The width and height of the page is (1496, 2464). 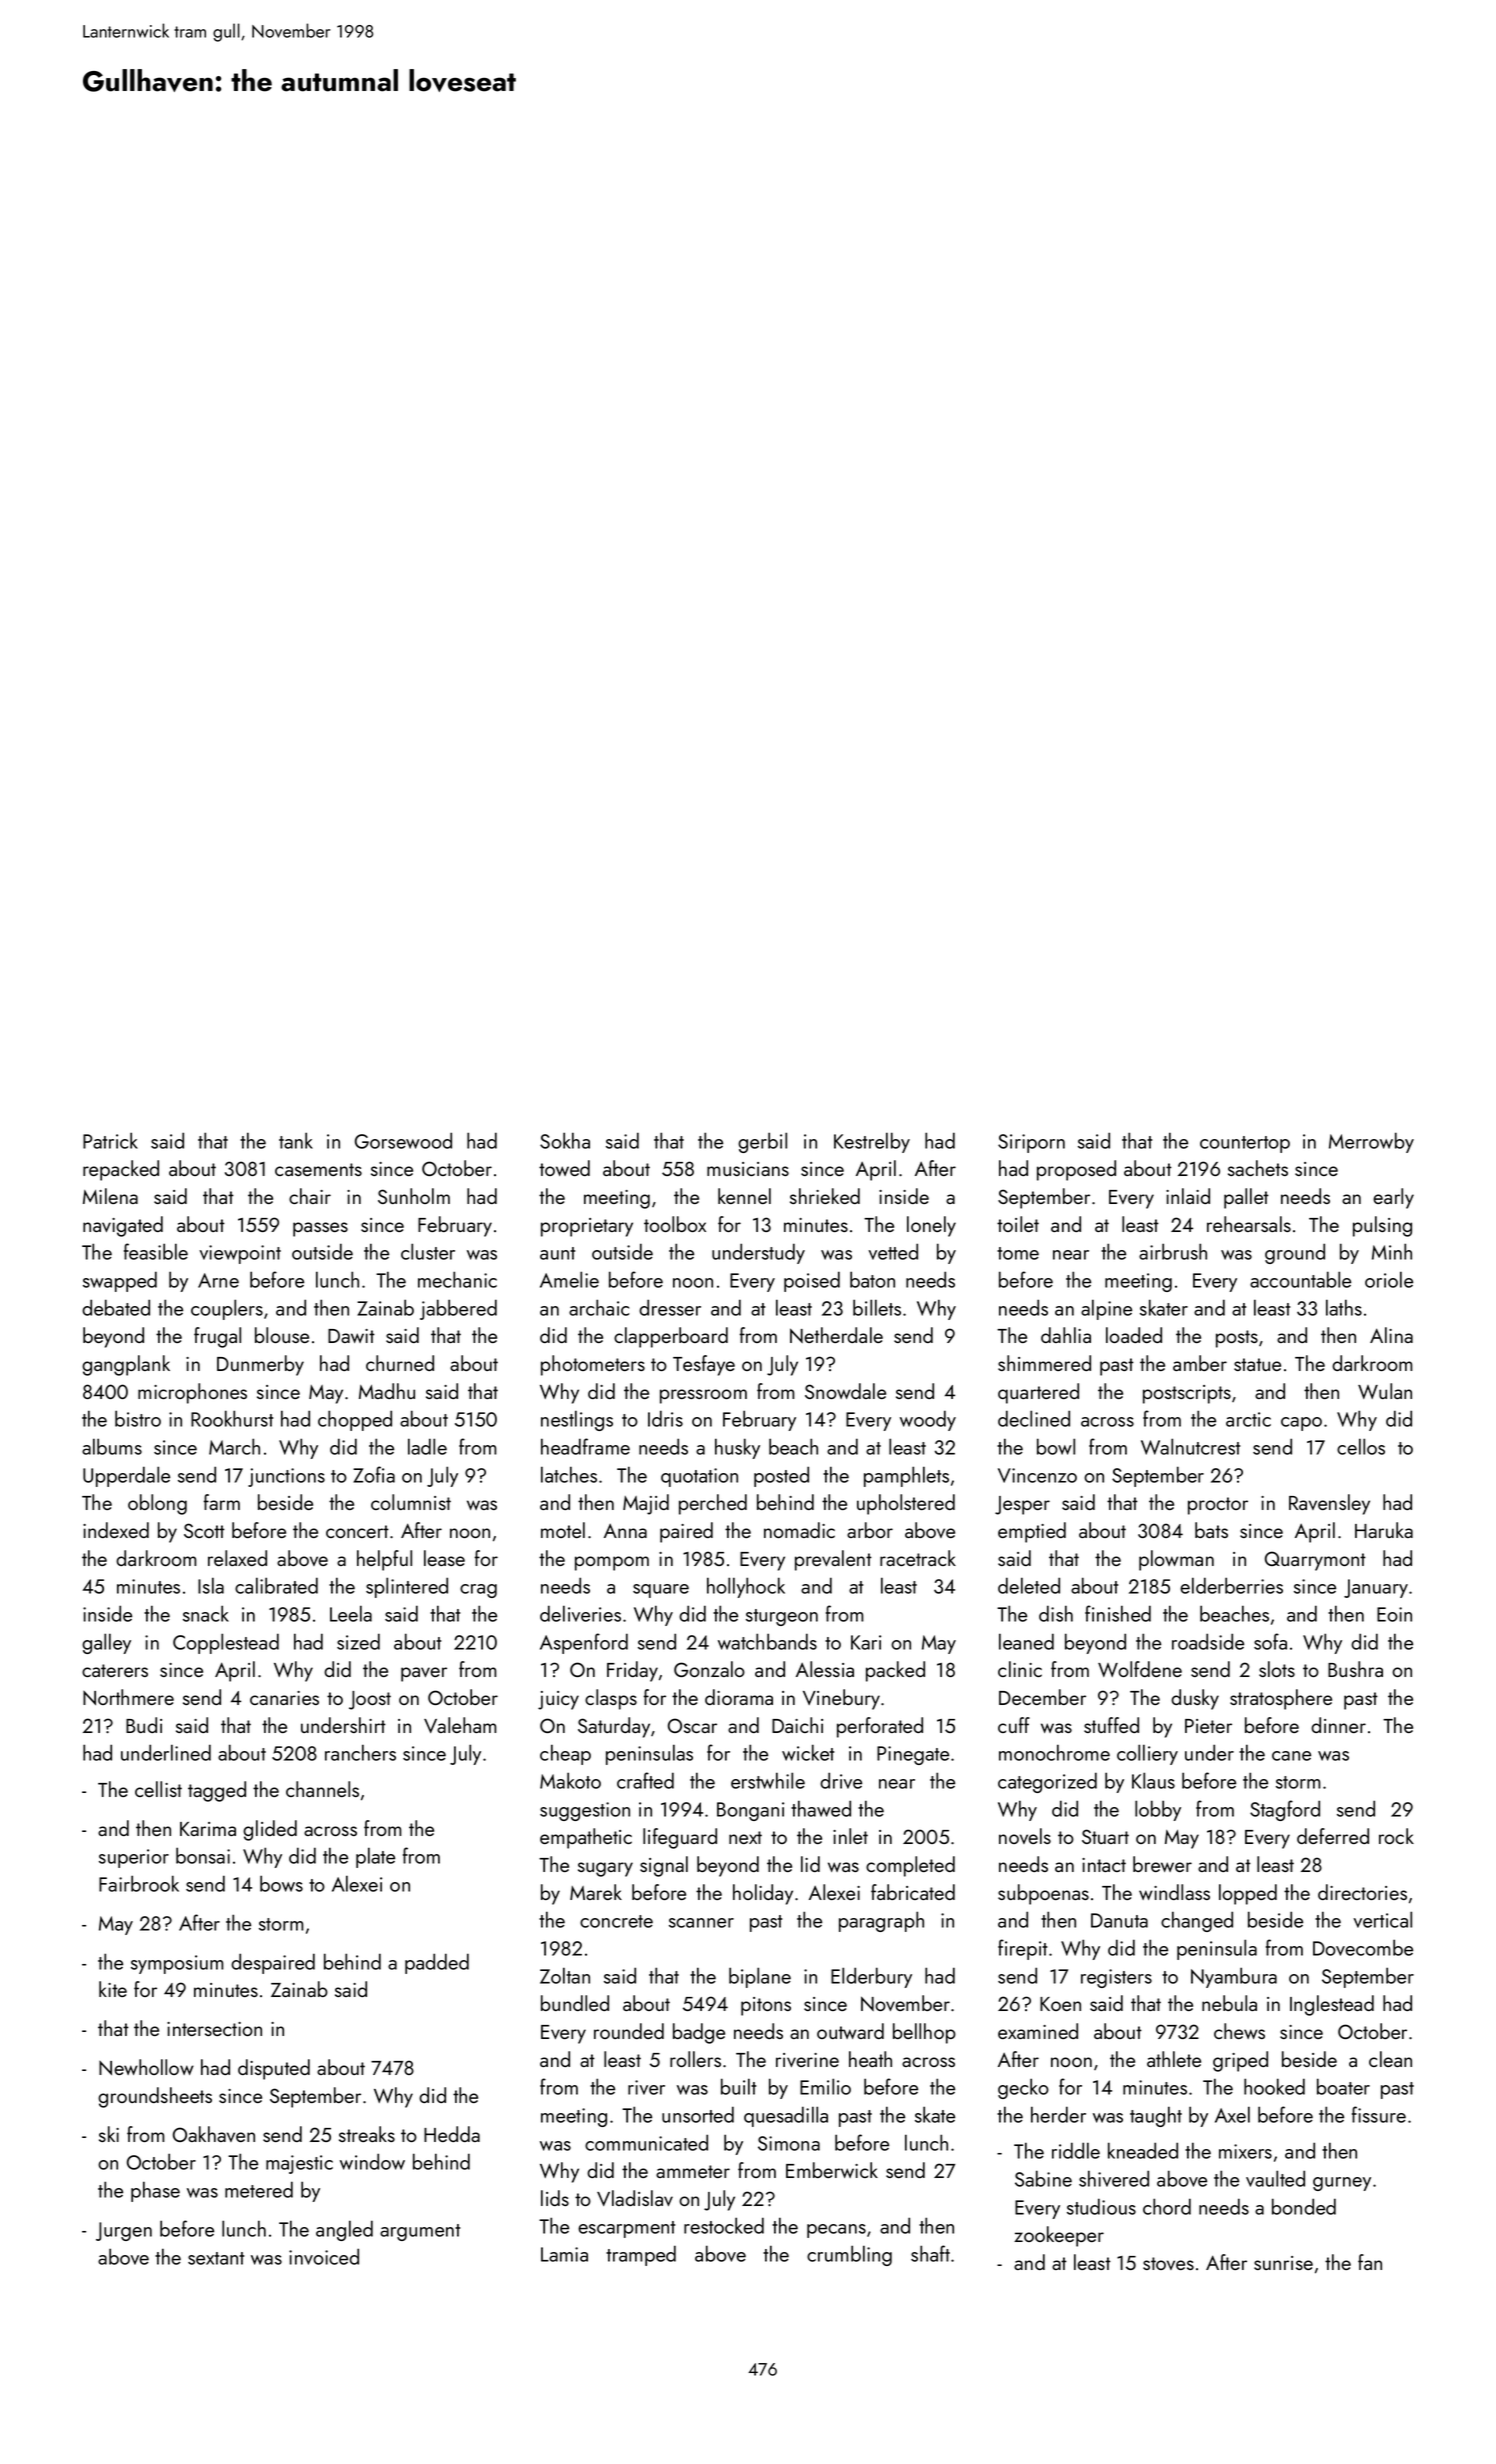 I want to click on escarpment, so click(x=626, y=2229).
